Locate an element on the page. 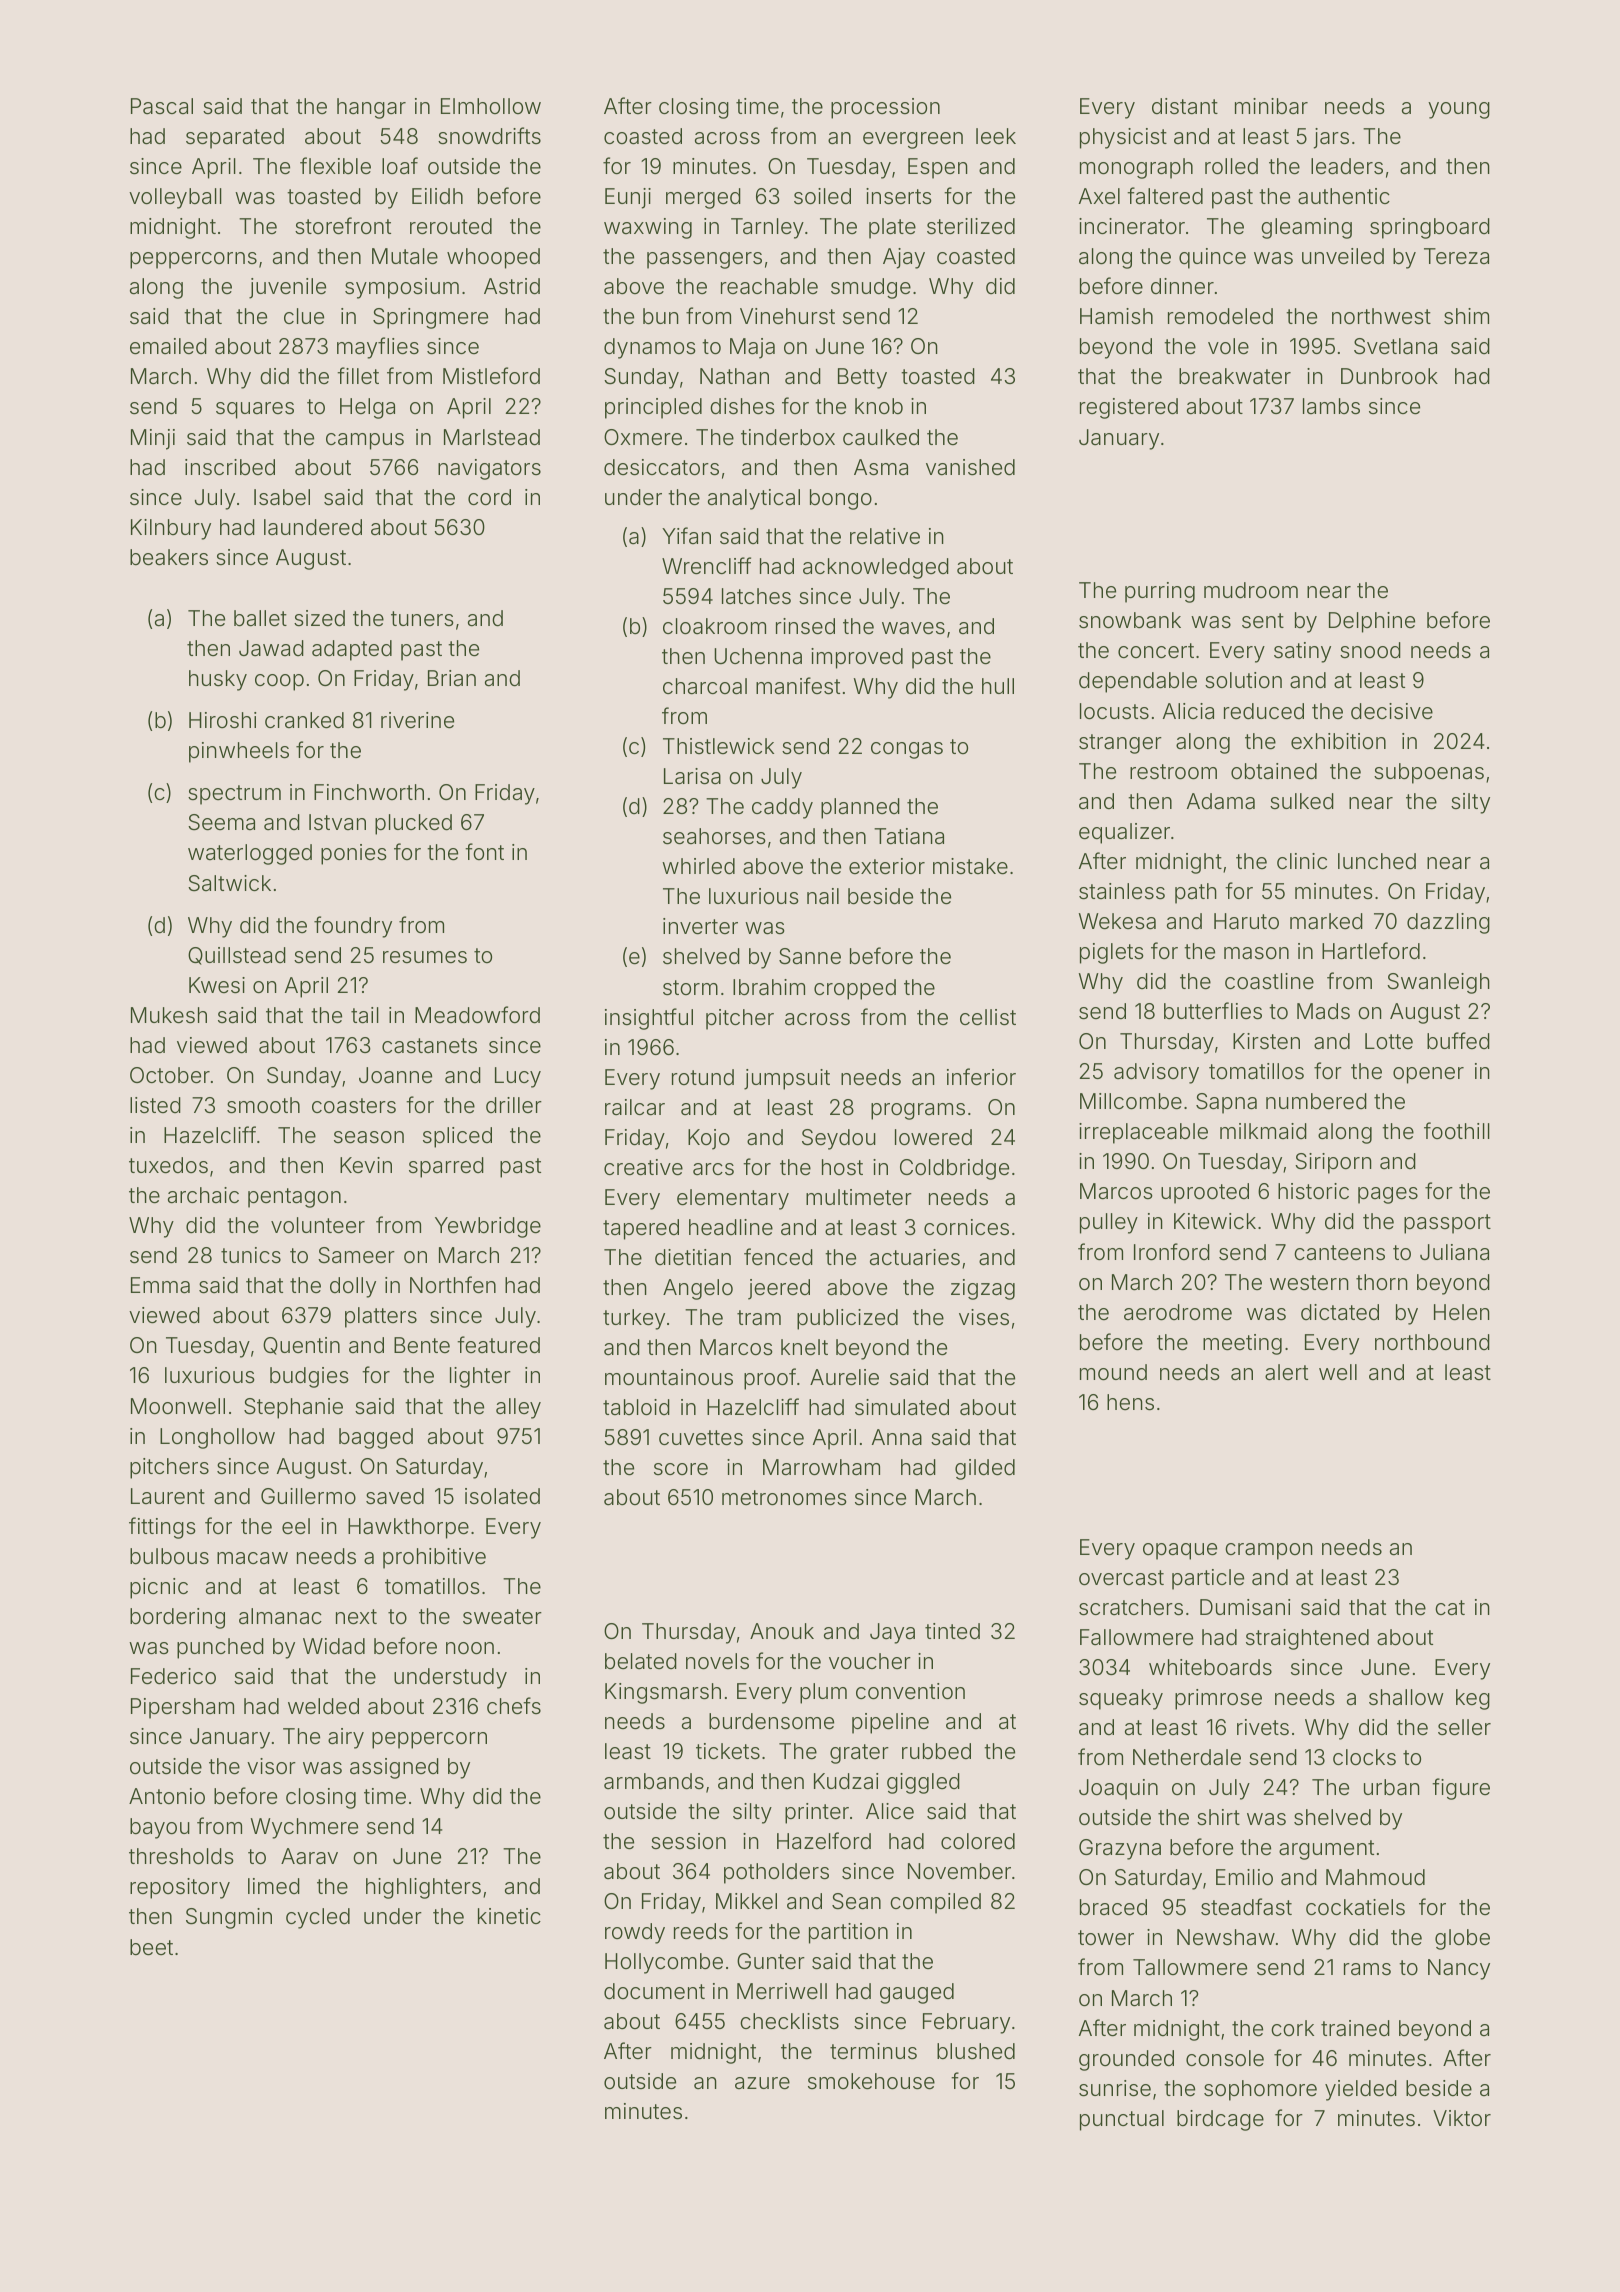 Image resolution: width=1620 pixels, height=2292 pixels. passport is located at coordinates (1447, 1224).
